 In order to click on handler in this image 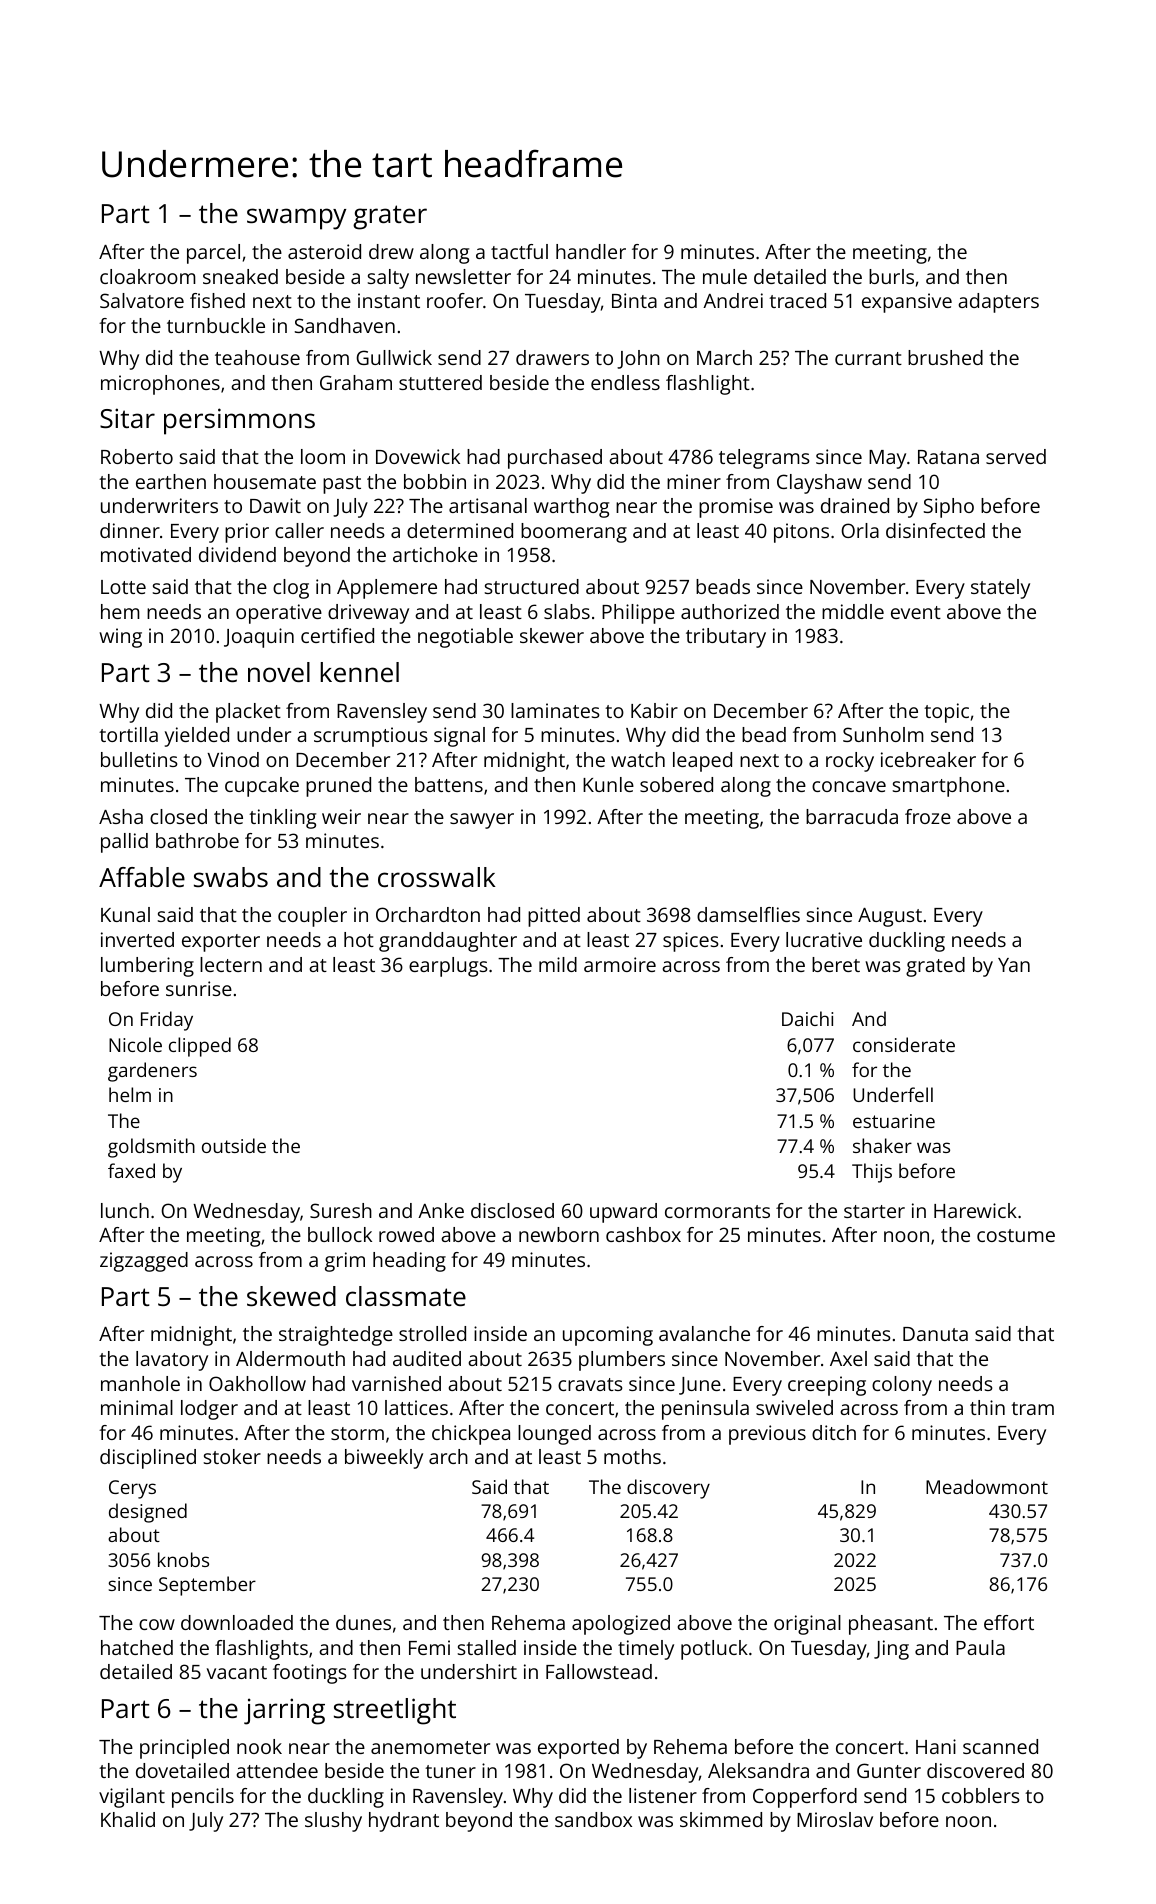, I will do `click(591, 251)`.
